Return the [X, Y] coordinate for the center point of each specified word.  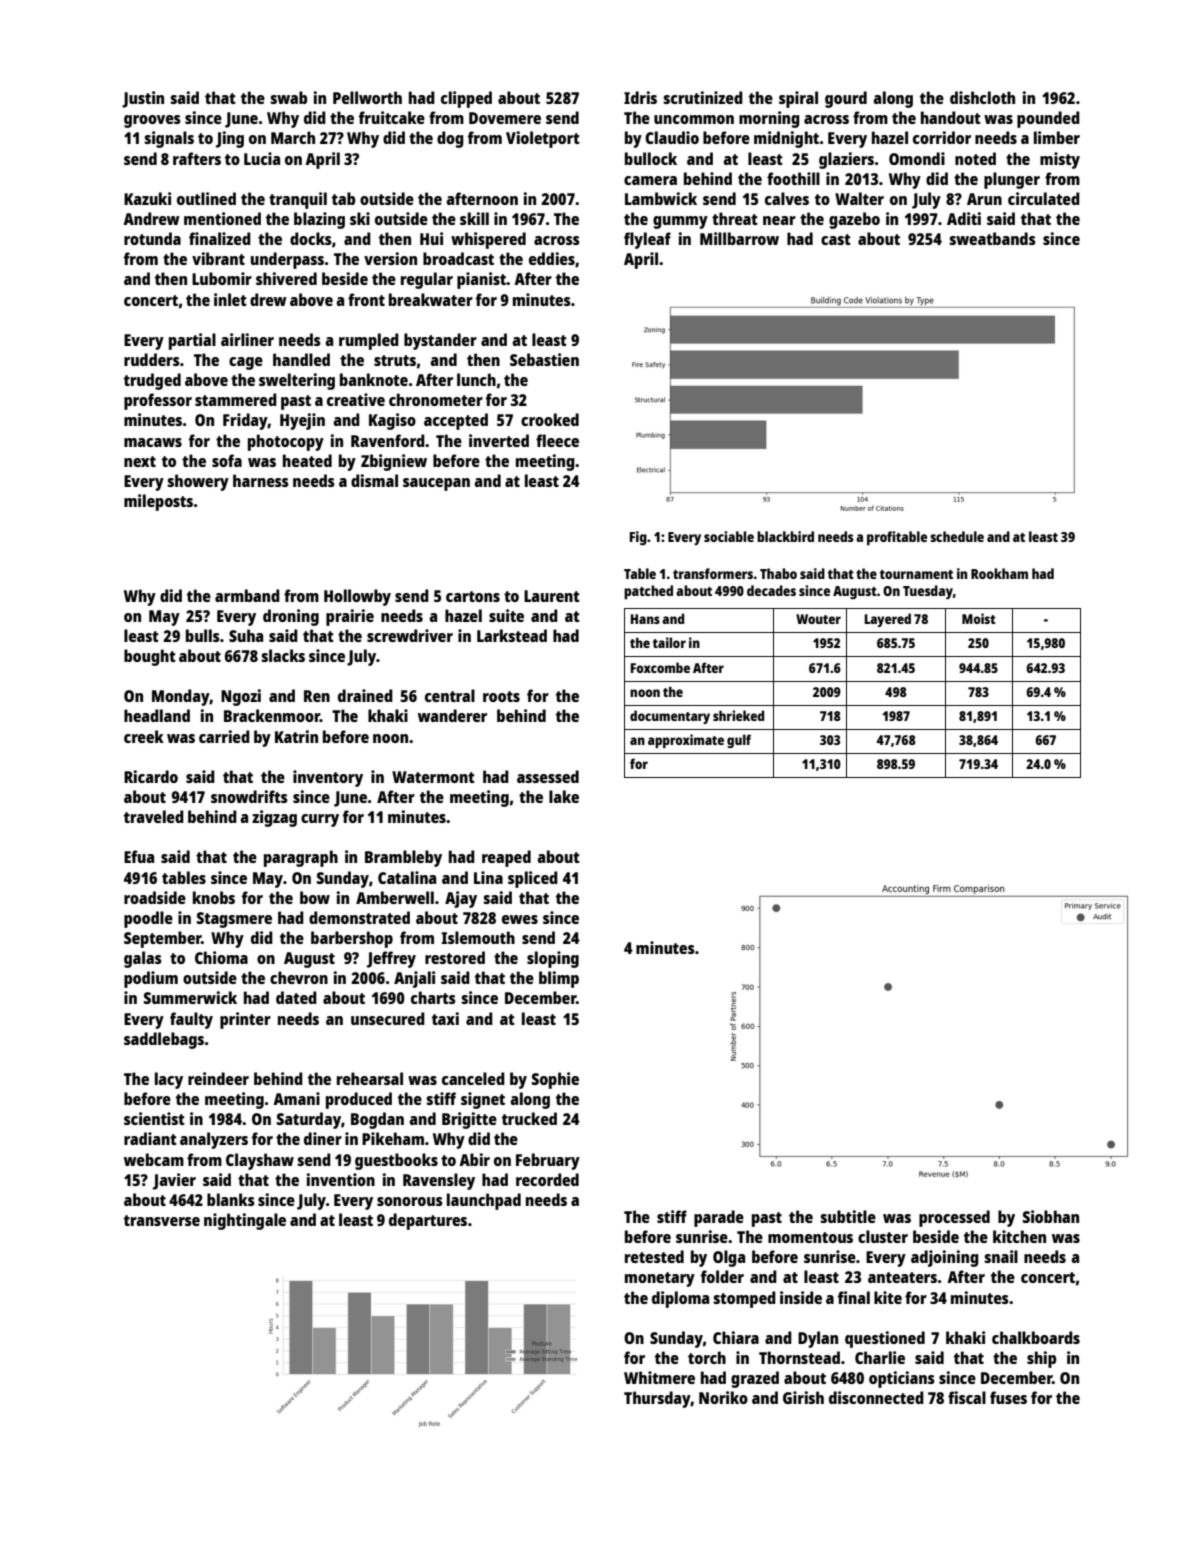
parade [719, 1218]
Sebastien [544, 359]
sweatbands [992, 238]
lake [564, 796]
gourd [846, 99]
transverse [162, 1220]
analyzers [214, 1140]
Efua [139, 856]
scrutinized [703, 97]
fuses [1008, 1397]
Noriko [723, 1397]
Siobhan [1051, 1216]
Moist [979, 618]
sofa [227, 460]
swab [288, 97]
